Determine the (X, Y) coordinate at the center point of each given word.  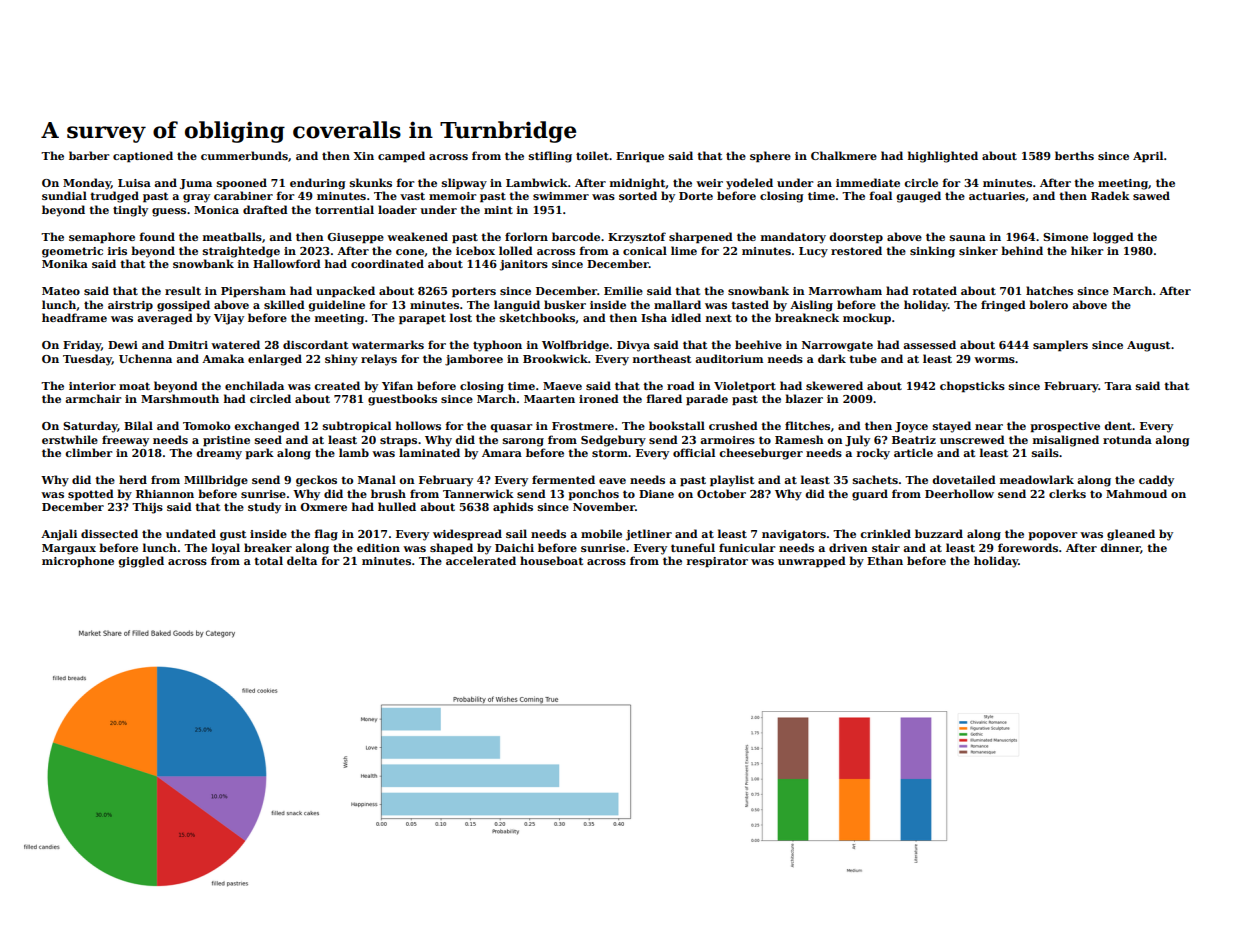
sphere (770, 157)
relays (379, 360)
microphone (78, 562)
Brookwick (555, 358)
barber (89, 155)
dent (1118, 425)
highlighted (943, 157)
